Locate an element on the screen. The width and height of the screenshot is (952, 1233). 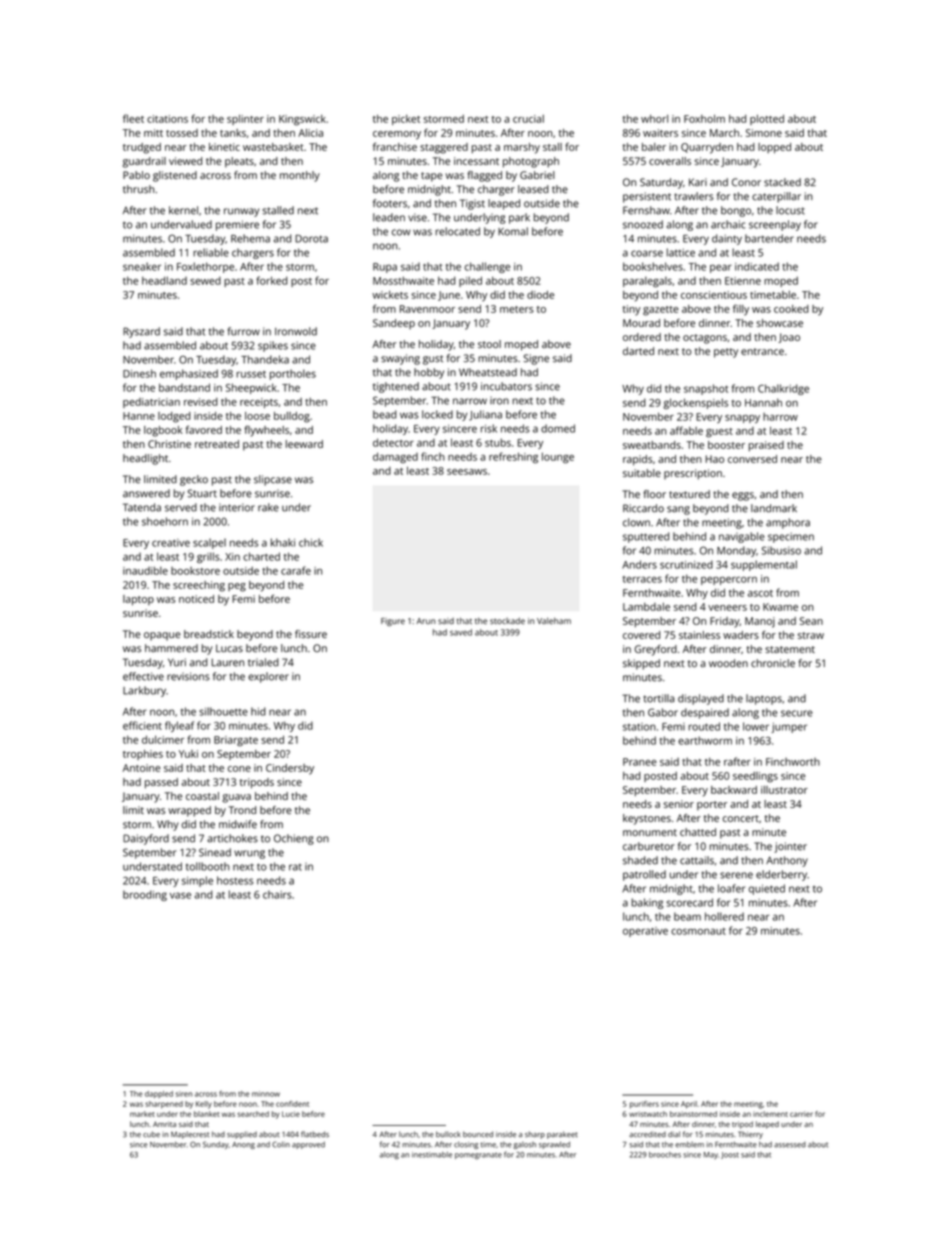
Joao is located at coordinates (789, 338).
